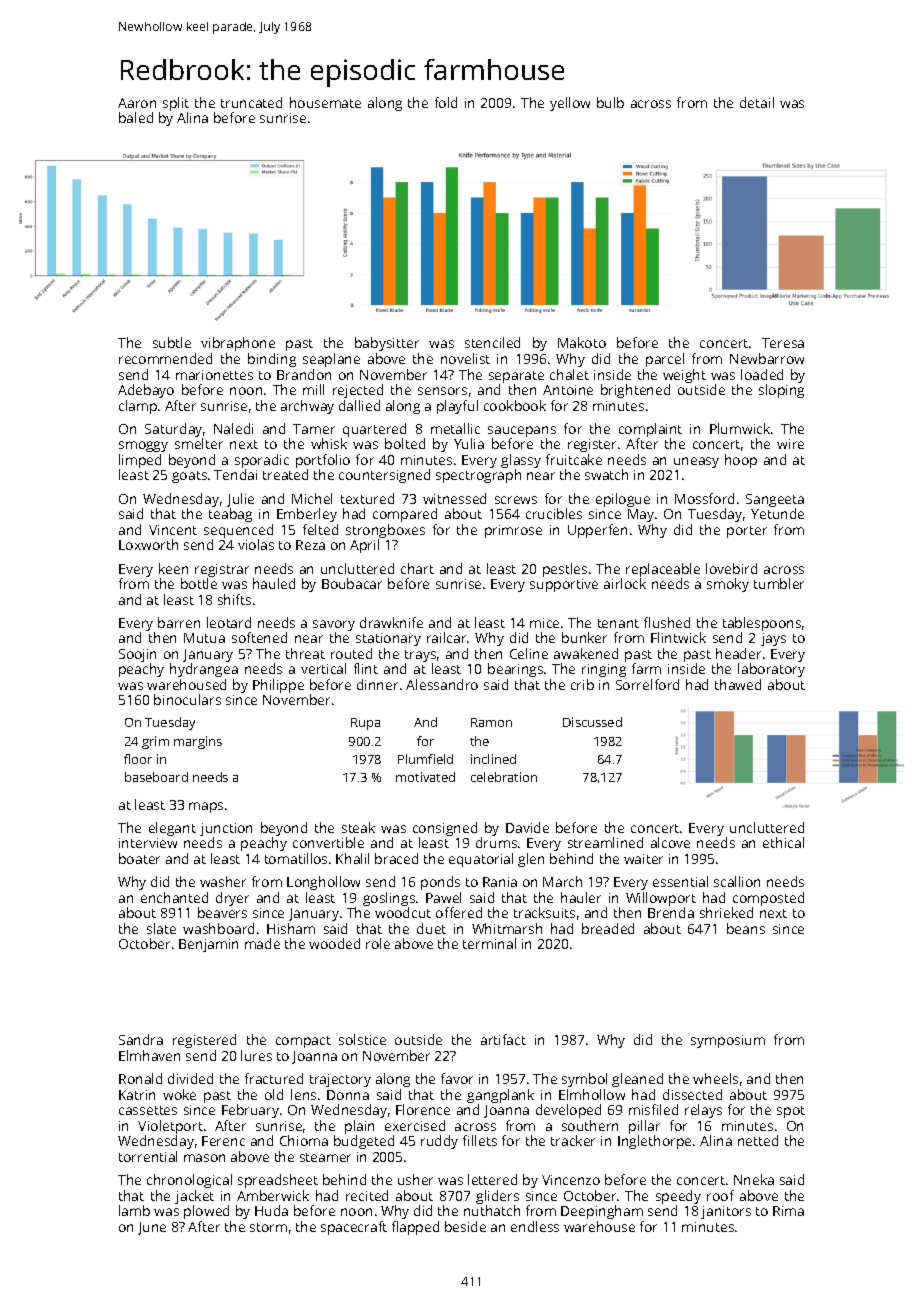  What do you see at coordinates (425, 777) in the screenshot?
I see `motivated` at bounding box center [425, 777].
